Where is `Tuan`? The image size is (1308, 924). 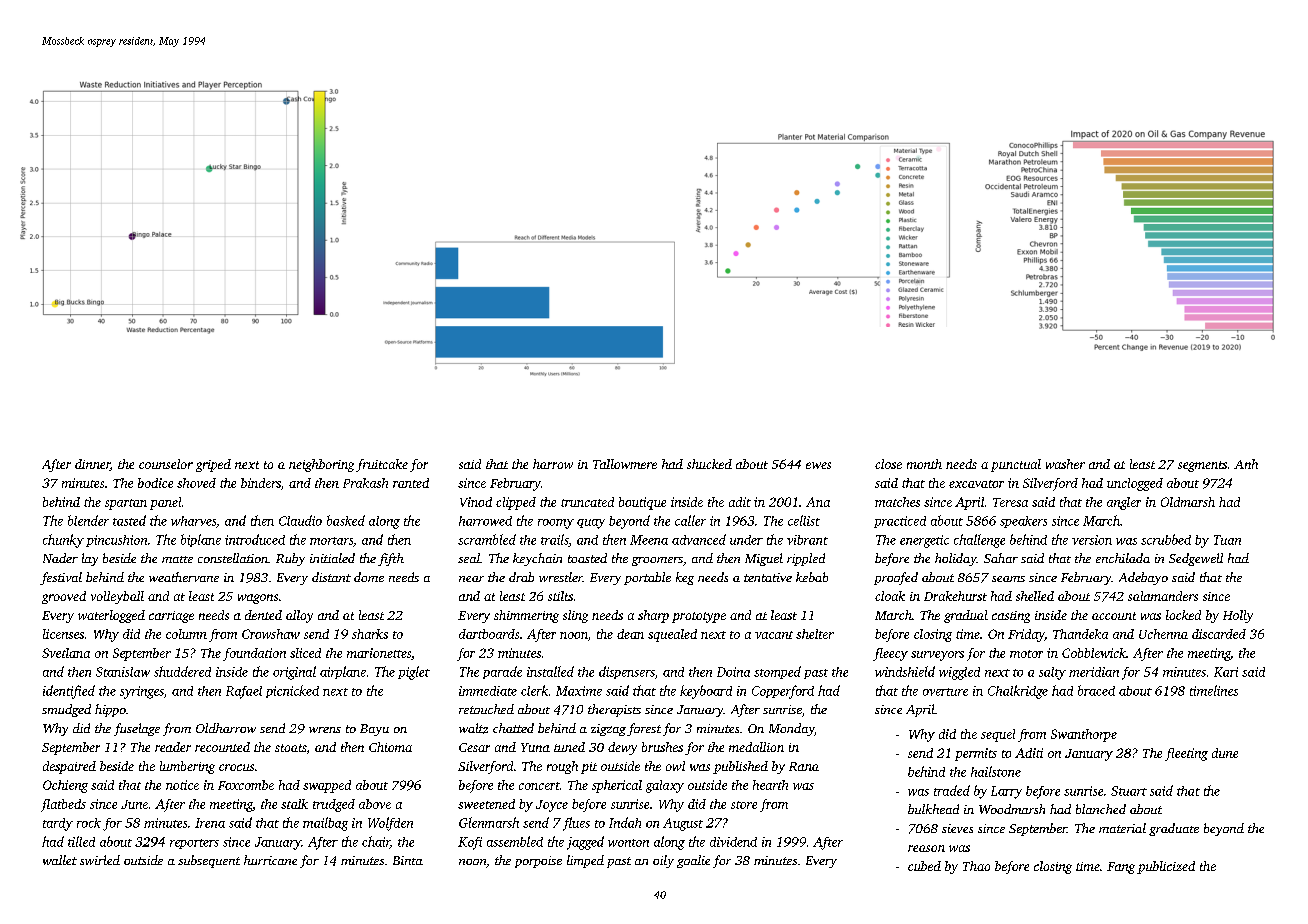
Tuan is located at coordinates (1227, 540).
